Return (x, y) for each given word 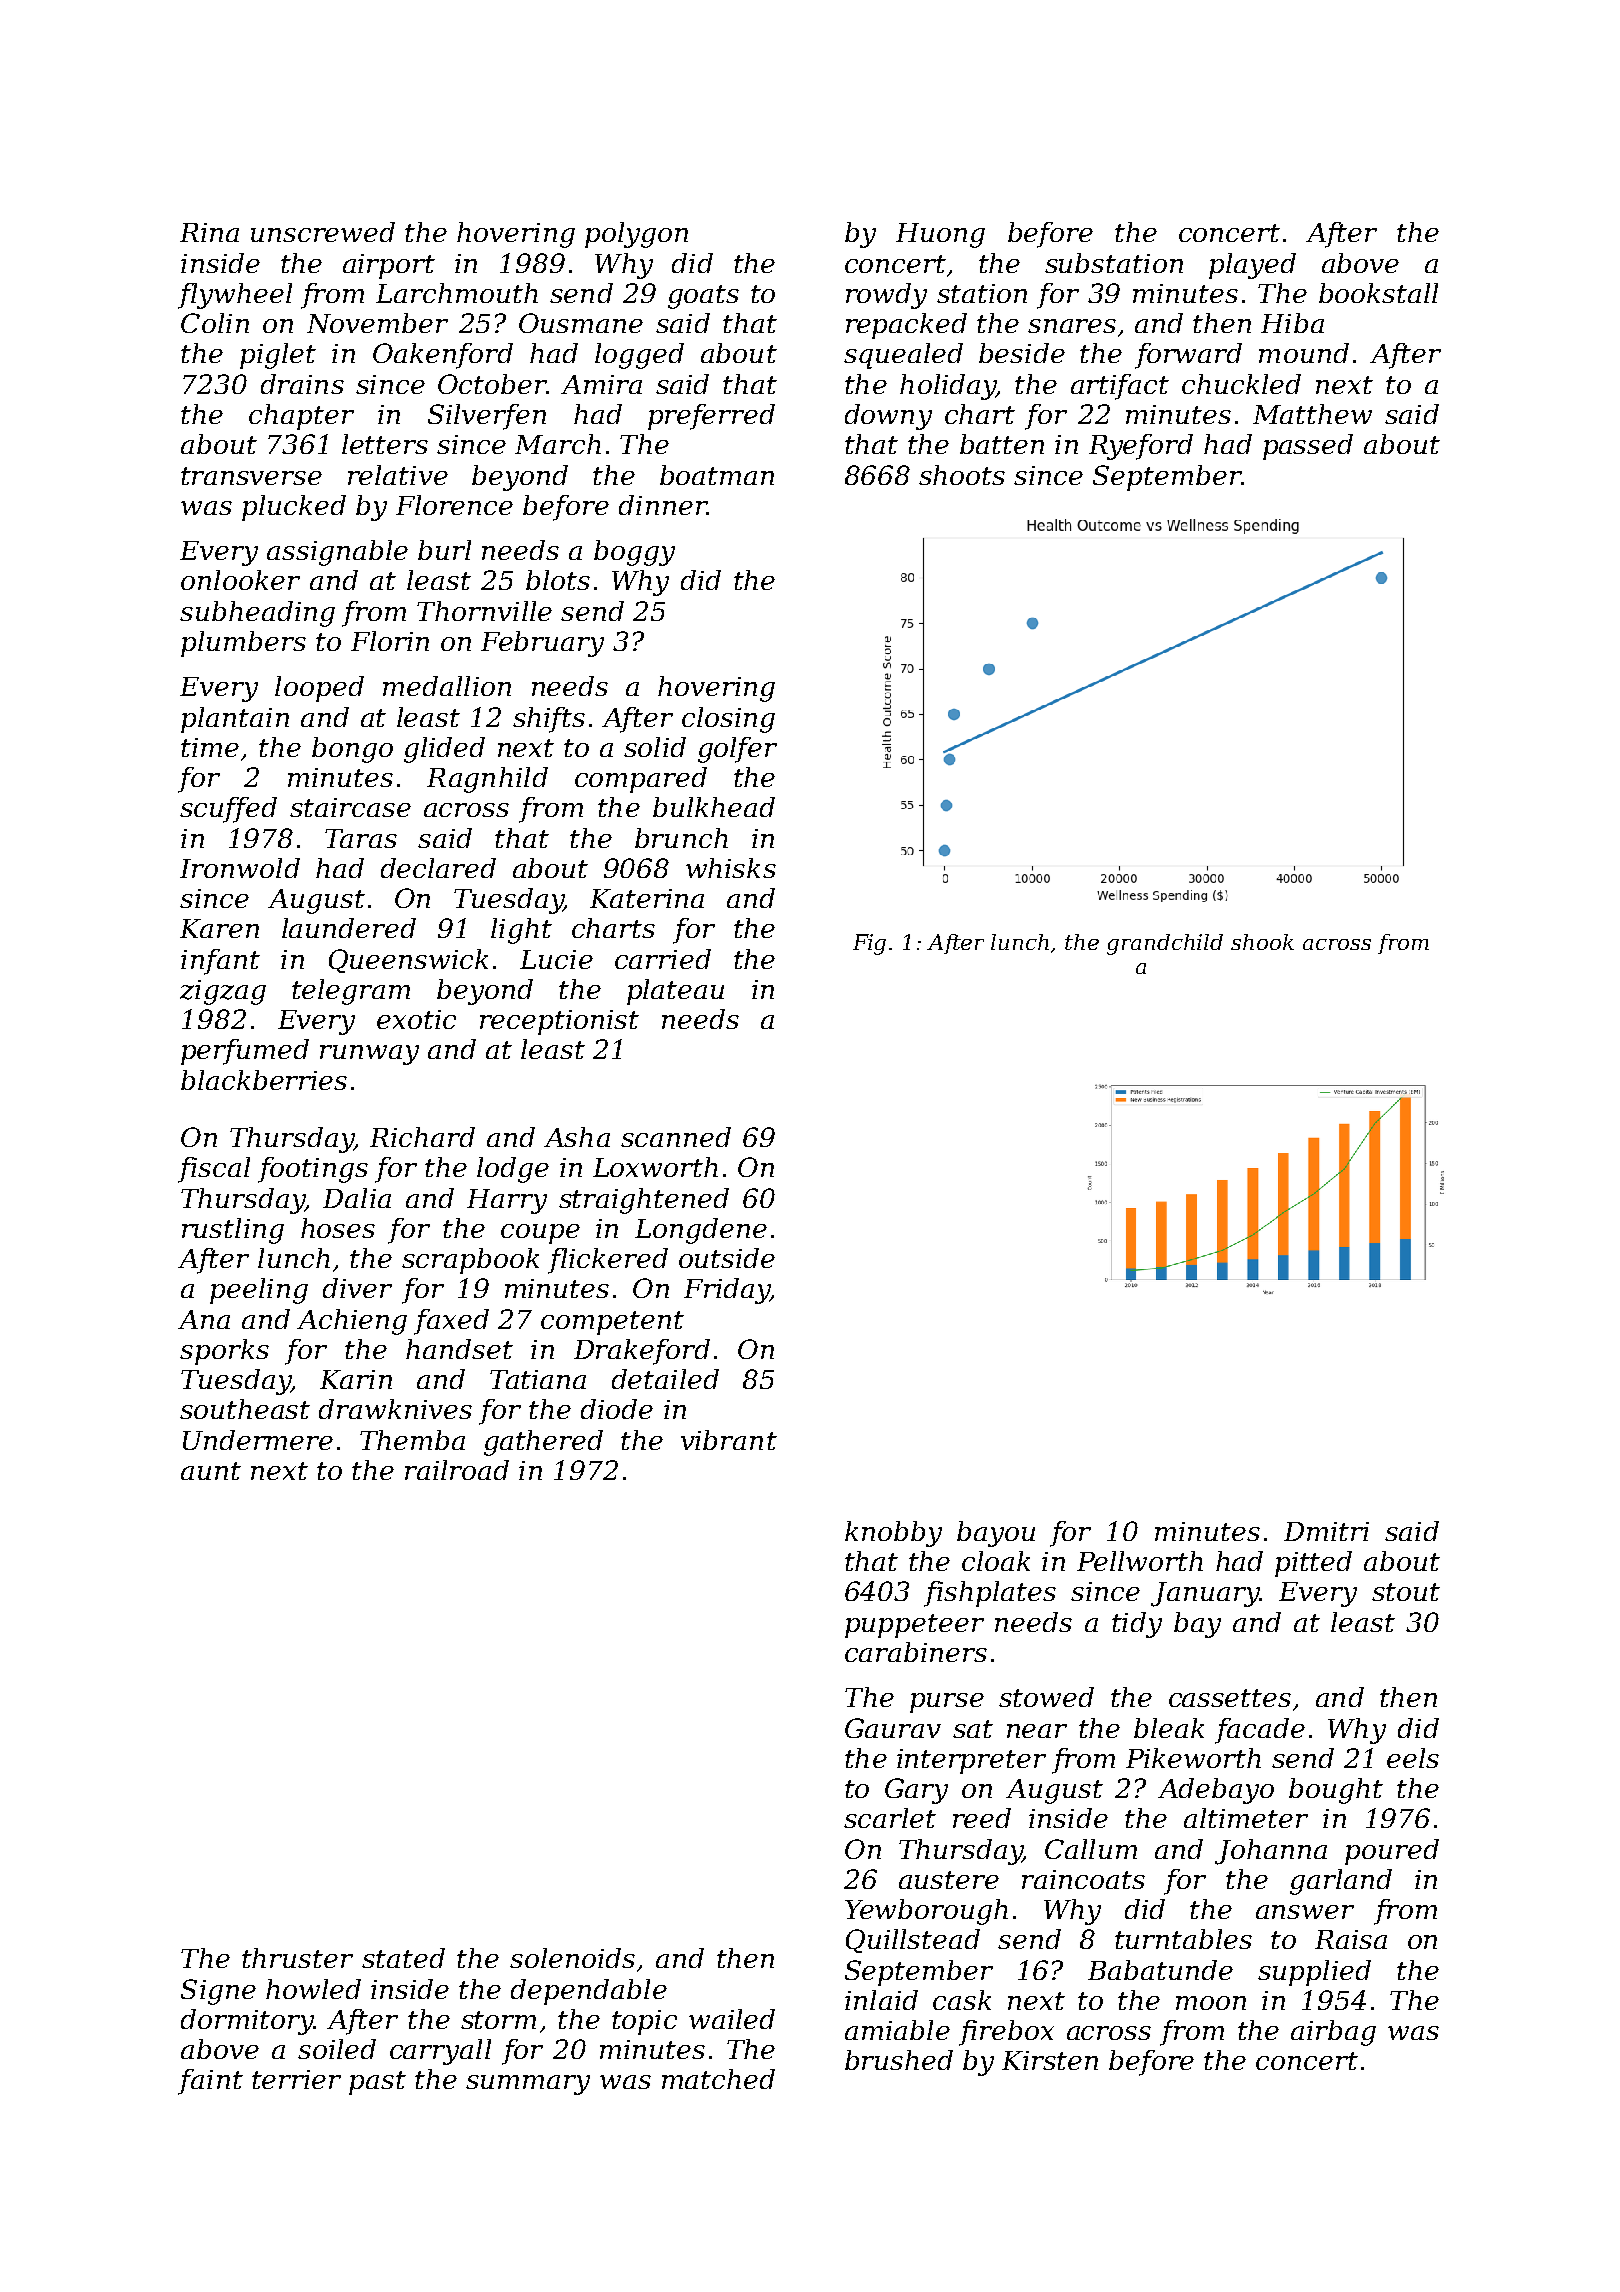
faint (210, 2082)
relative (398, 475)
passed (1308, 447)
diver (357, 1288)
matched (718, 2079)
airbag (1333, 2033)
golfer (737, 750)
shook (1262, 942)
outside (727, 1258)
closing (728, 720)
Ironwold (240, 868)
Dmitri (1326, 1531)
